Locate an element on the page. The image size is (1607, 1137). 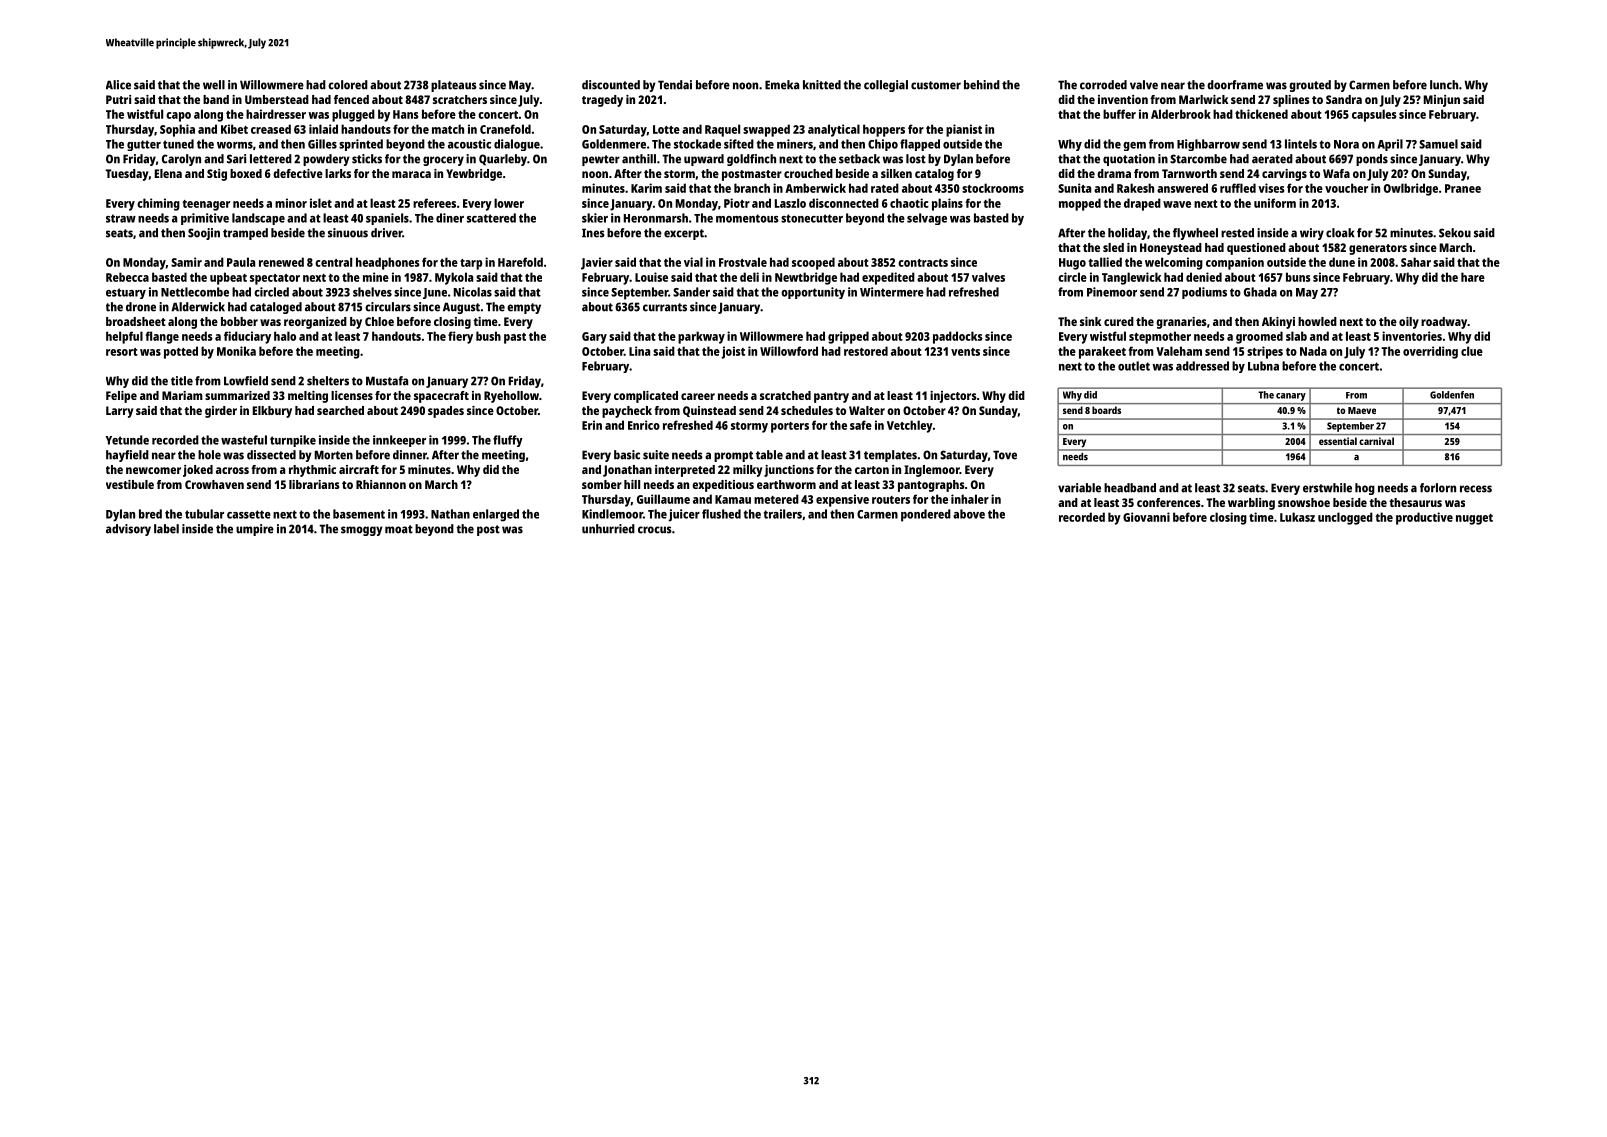
hairdresser is located at coordinates (276, 114).
